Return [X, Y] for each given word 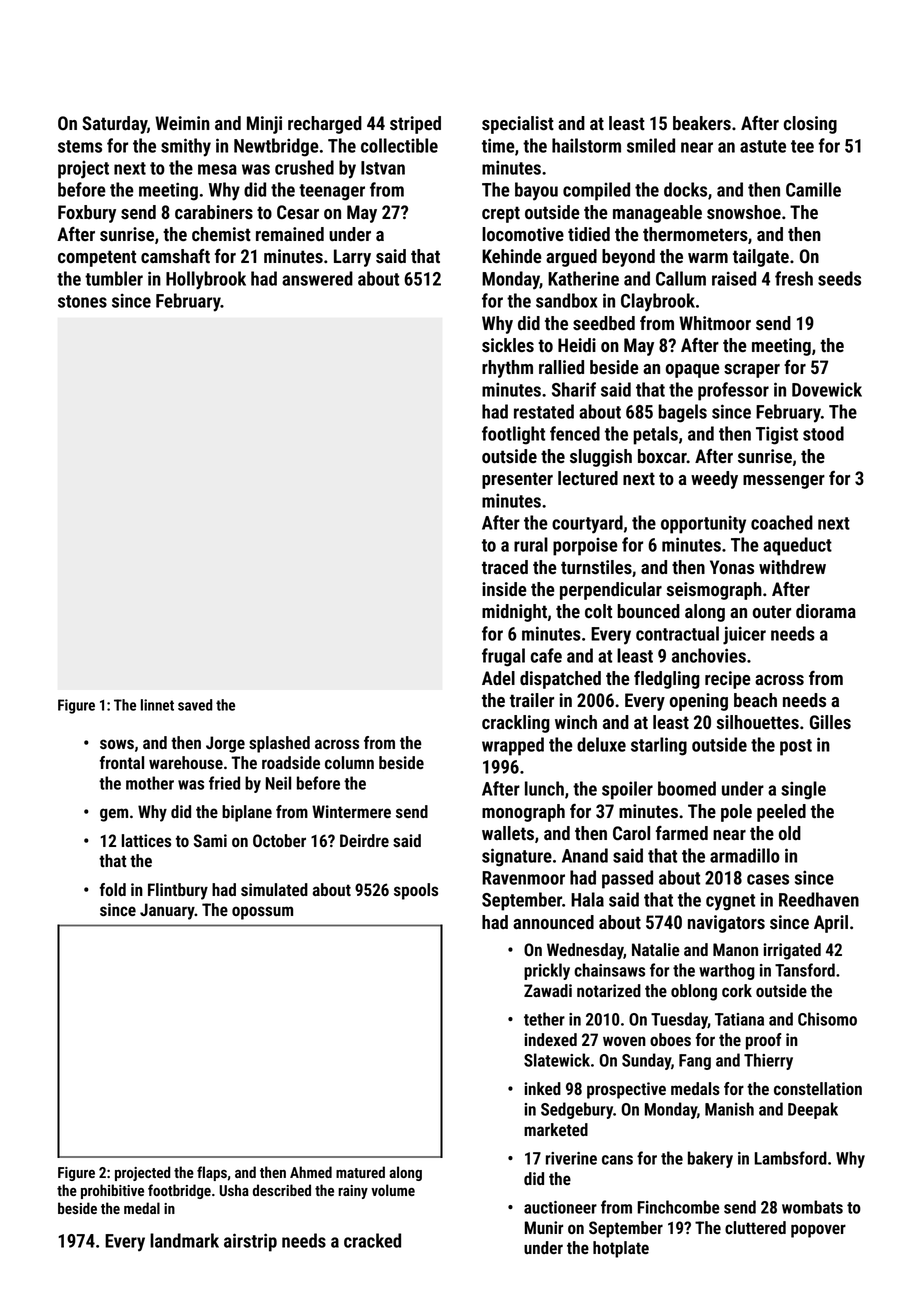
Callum [681, 278]
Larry [352, 258]
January [167, 911]
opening [699, 702]
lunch [544, 788]
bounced [648, 611]
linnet [157, 705]
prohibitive [112, 1191]
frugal [503, 657]
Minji [264, 125]
